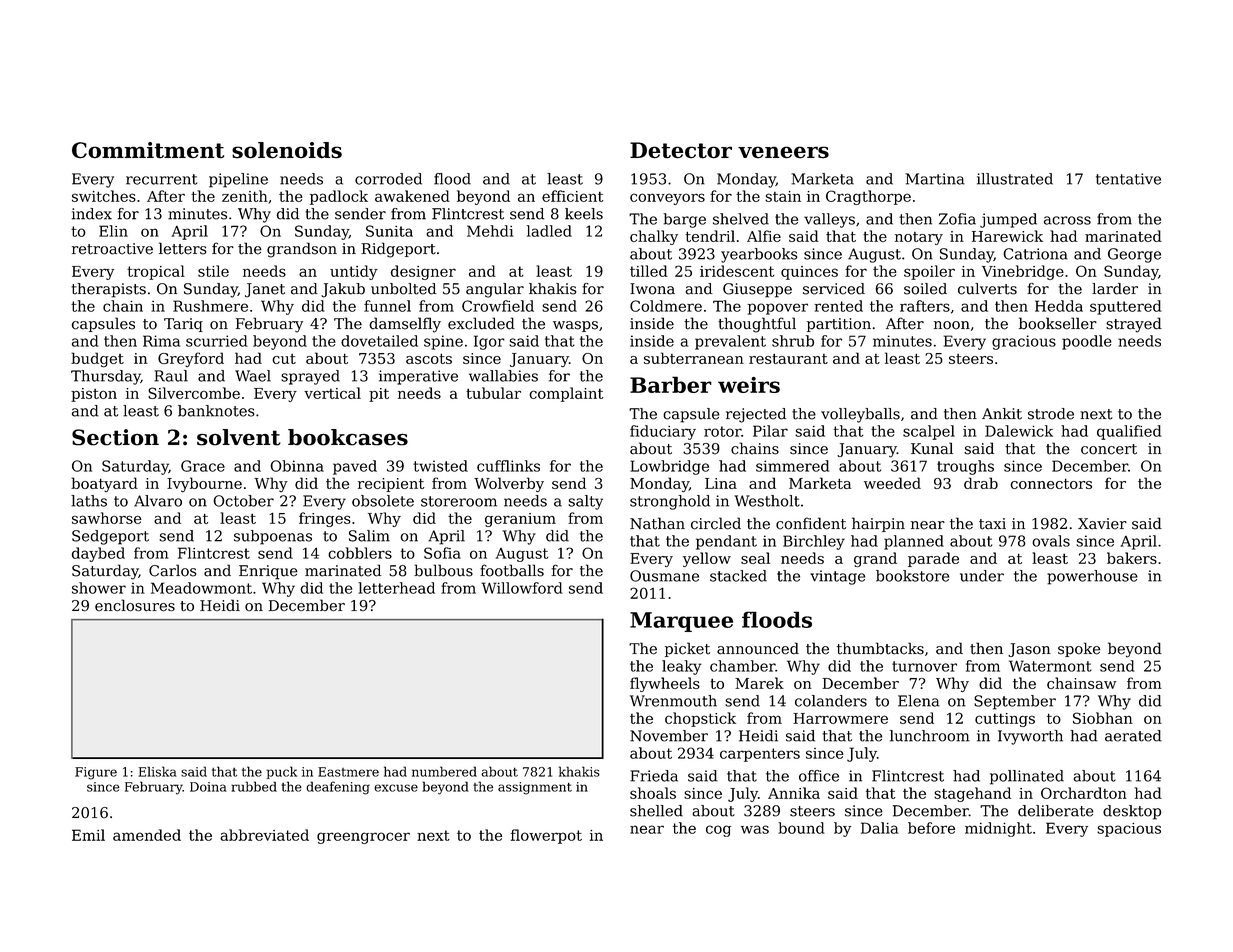 The height and width of the page is (952, 1233). I want to click on puck, so click(281, 772).
